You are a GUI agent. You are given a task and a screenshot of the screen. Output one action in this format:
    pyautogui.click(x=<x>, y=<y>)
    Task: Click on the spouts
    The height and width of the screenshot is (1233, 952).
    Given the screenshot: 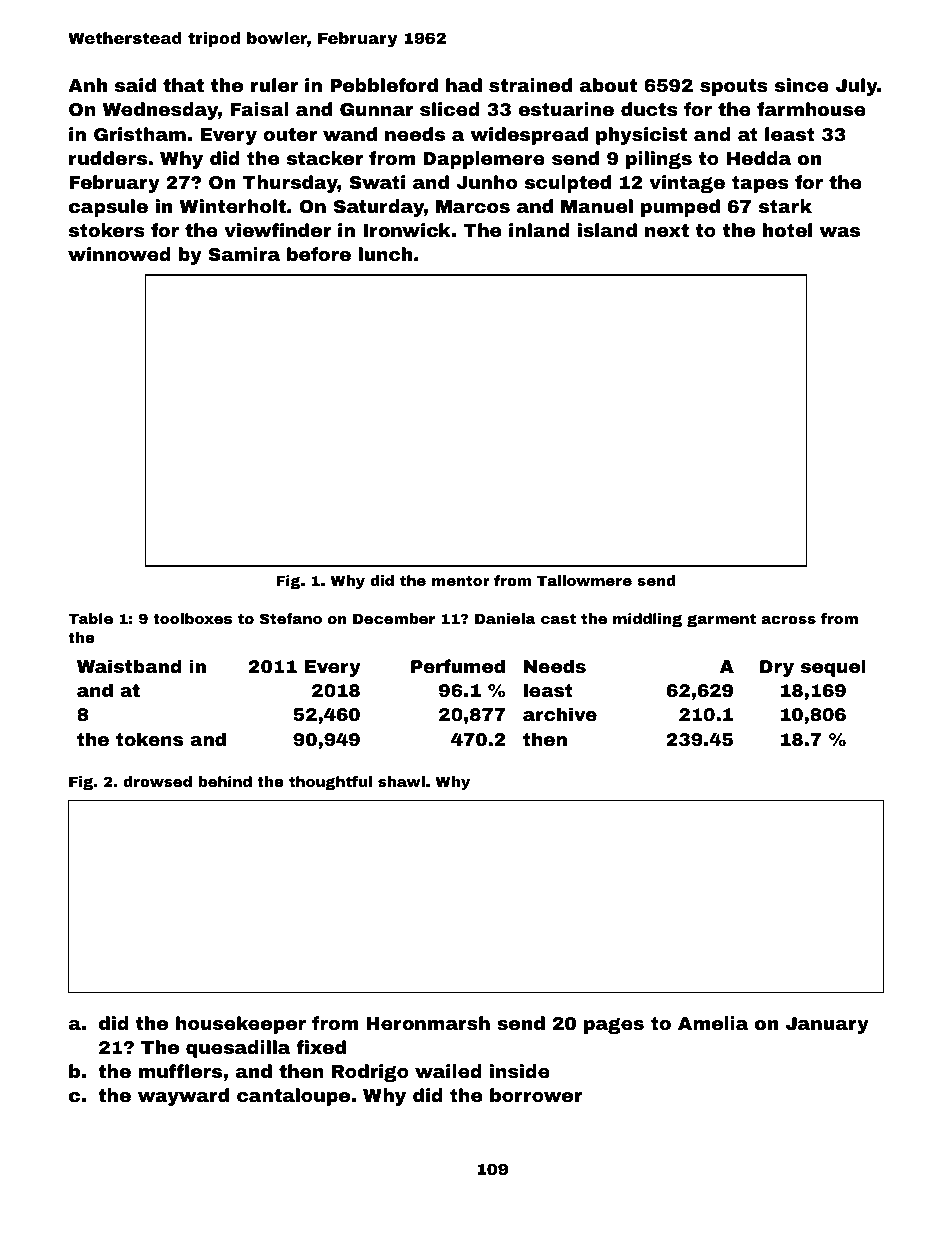 What is the action you would take?
    pyautogui.click(x=734, y=87)
